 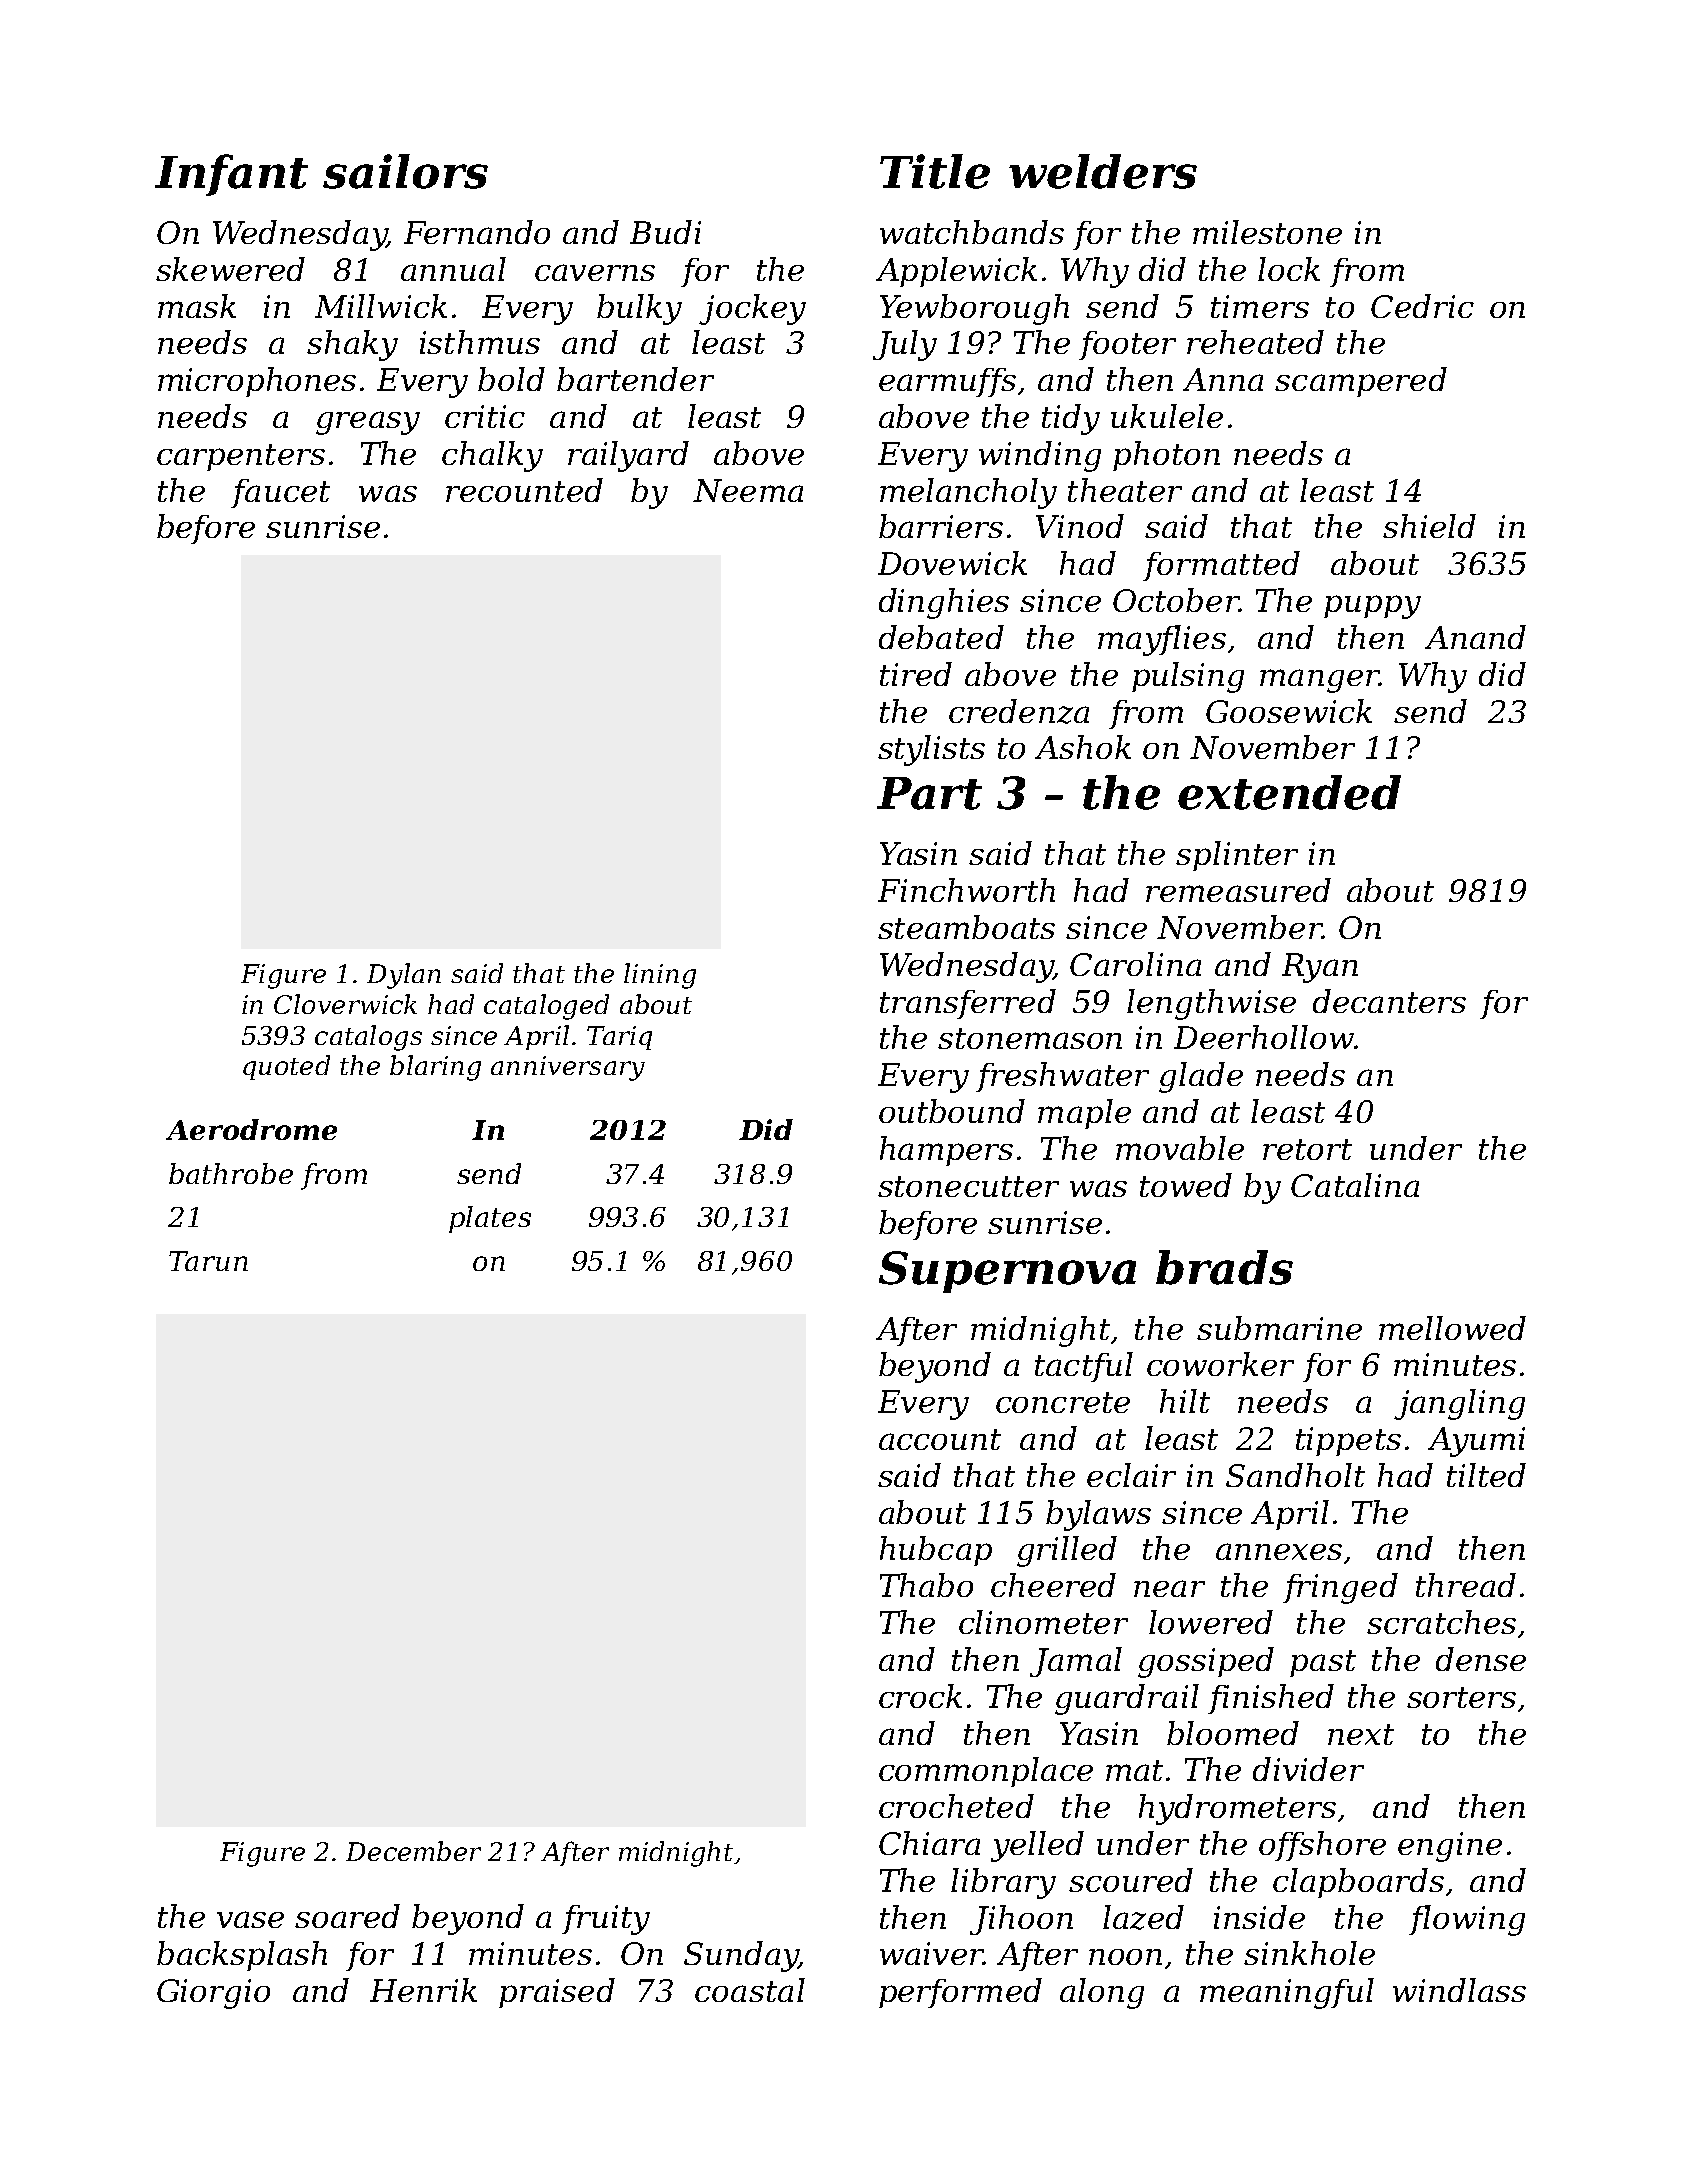 What do you see at coordinates (405, 171) in the image?
I see `sailors` at bounding box center [405, 171].
